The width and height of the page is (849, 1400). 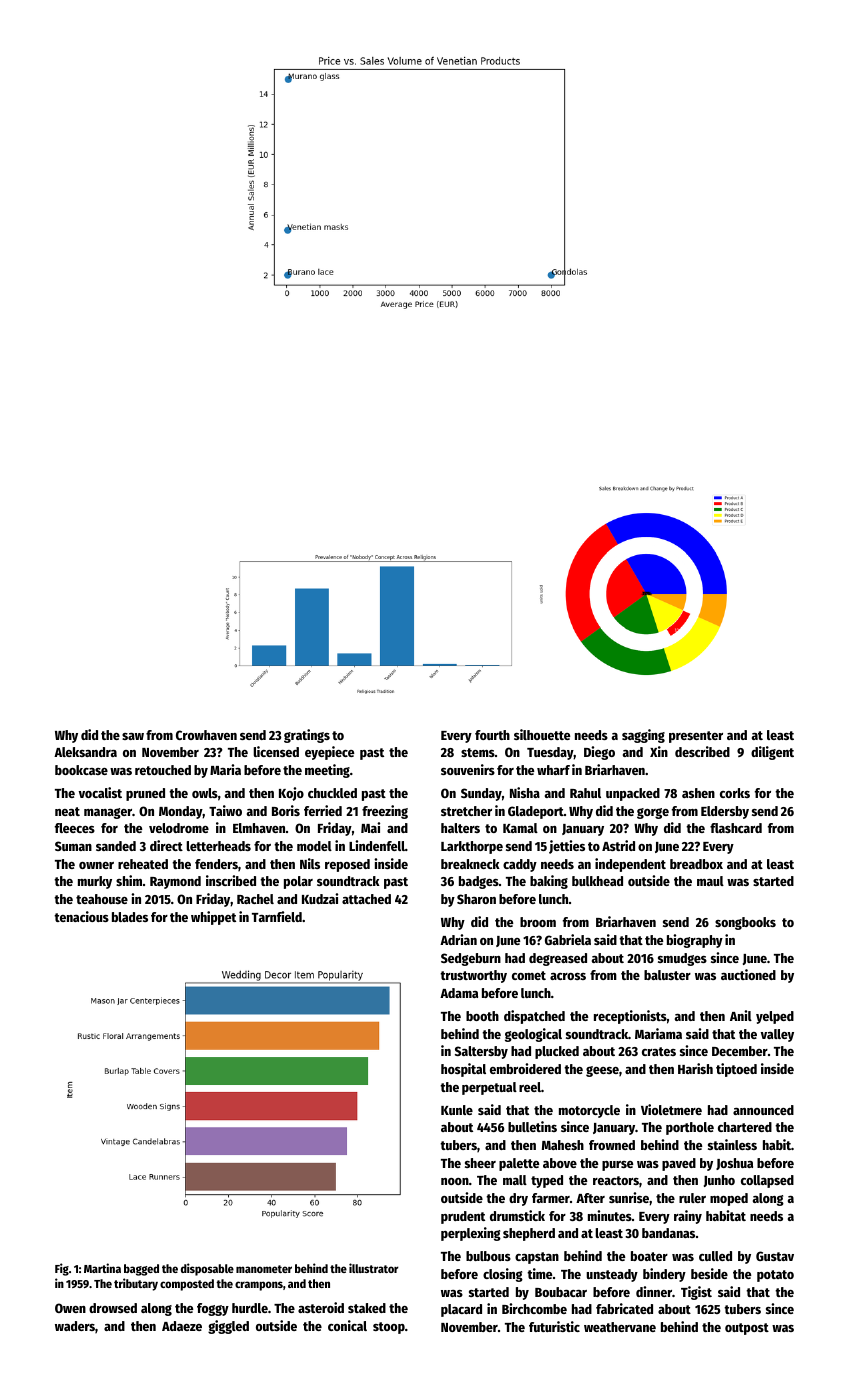 What do you see at coordinates (458, 939) in the page?
I see `Adrian` at bounding box center [458, 939].
